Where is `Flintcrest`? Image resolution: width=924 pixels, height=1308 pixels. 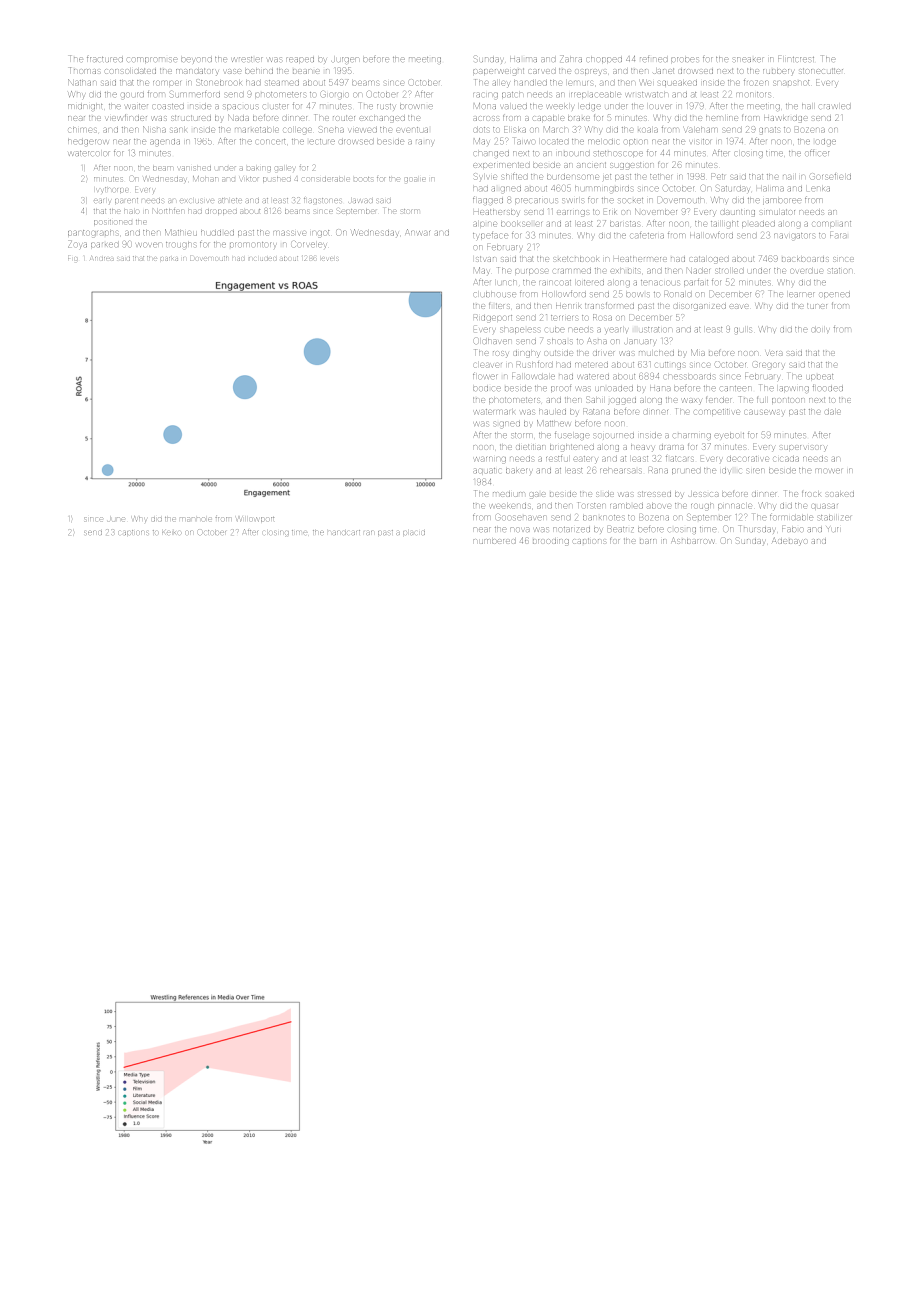 Flintcrest is located at coordinates (796, 59).
